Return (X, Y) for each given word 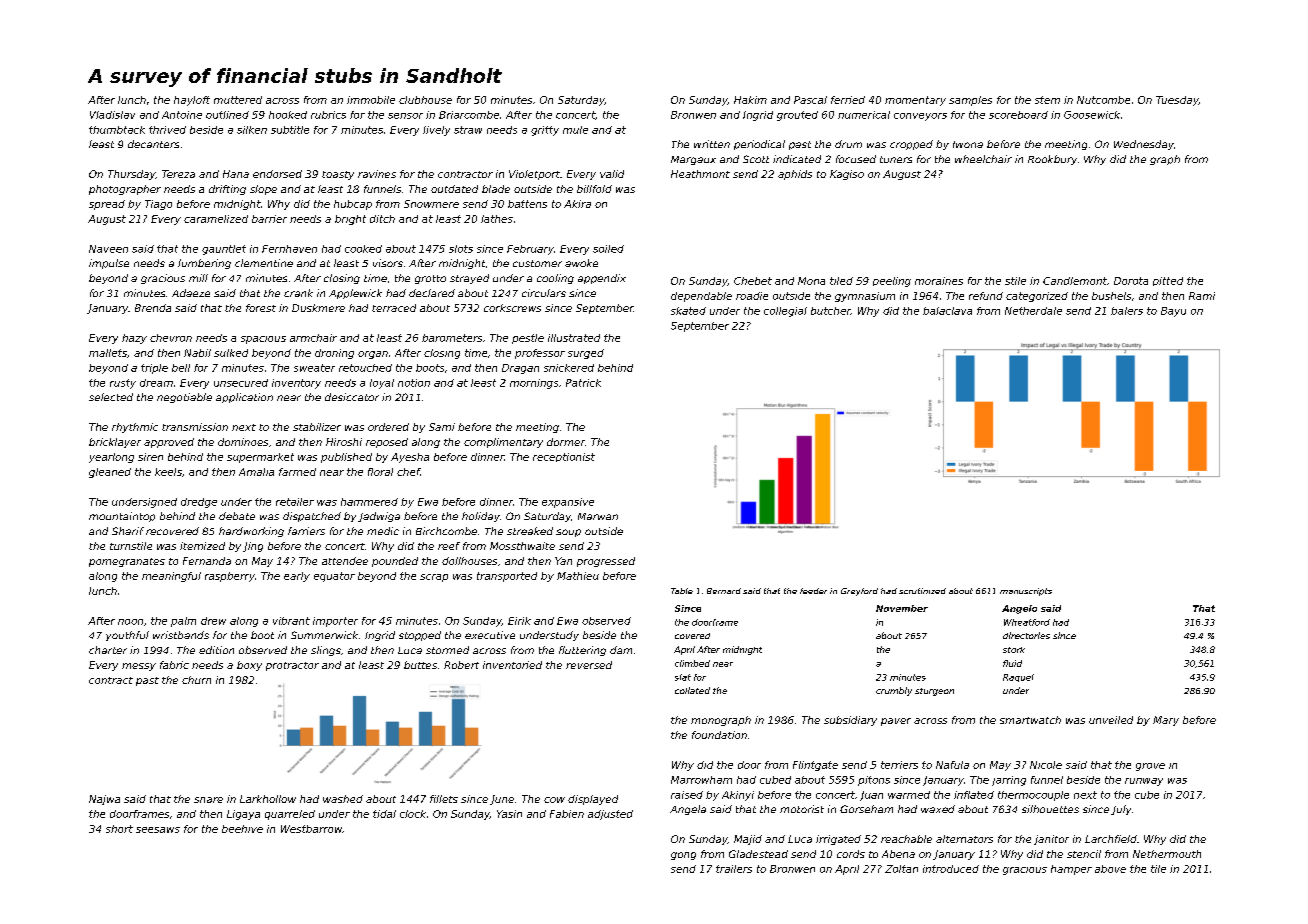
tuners (896, 159)
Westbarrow (311, 829)
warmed (909, 795)
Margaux (693, 160)
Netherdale (1033, 311)
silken (252, 130)
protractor (292, 666)
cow (554, 800)
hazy (134, 339)
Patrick (583, 383)
